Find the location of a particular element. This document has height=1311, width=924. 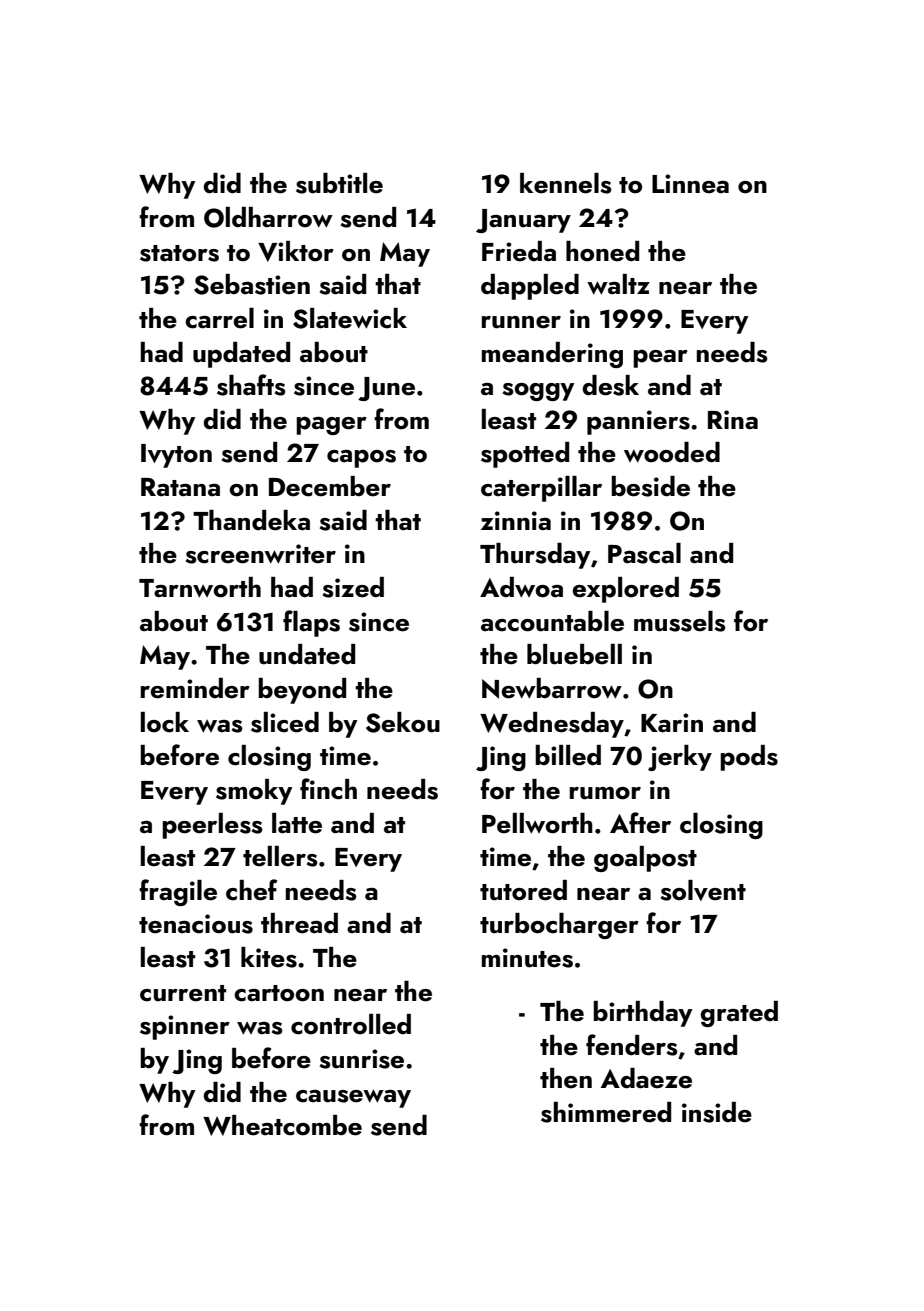

Tarnworth is located at coordinates (200, 587).
